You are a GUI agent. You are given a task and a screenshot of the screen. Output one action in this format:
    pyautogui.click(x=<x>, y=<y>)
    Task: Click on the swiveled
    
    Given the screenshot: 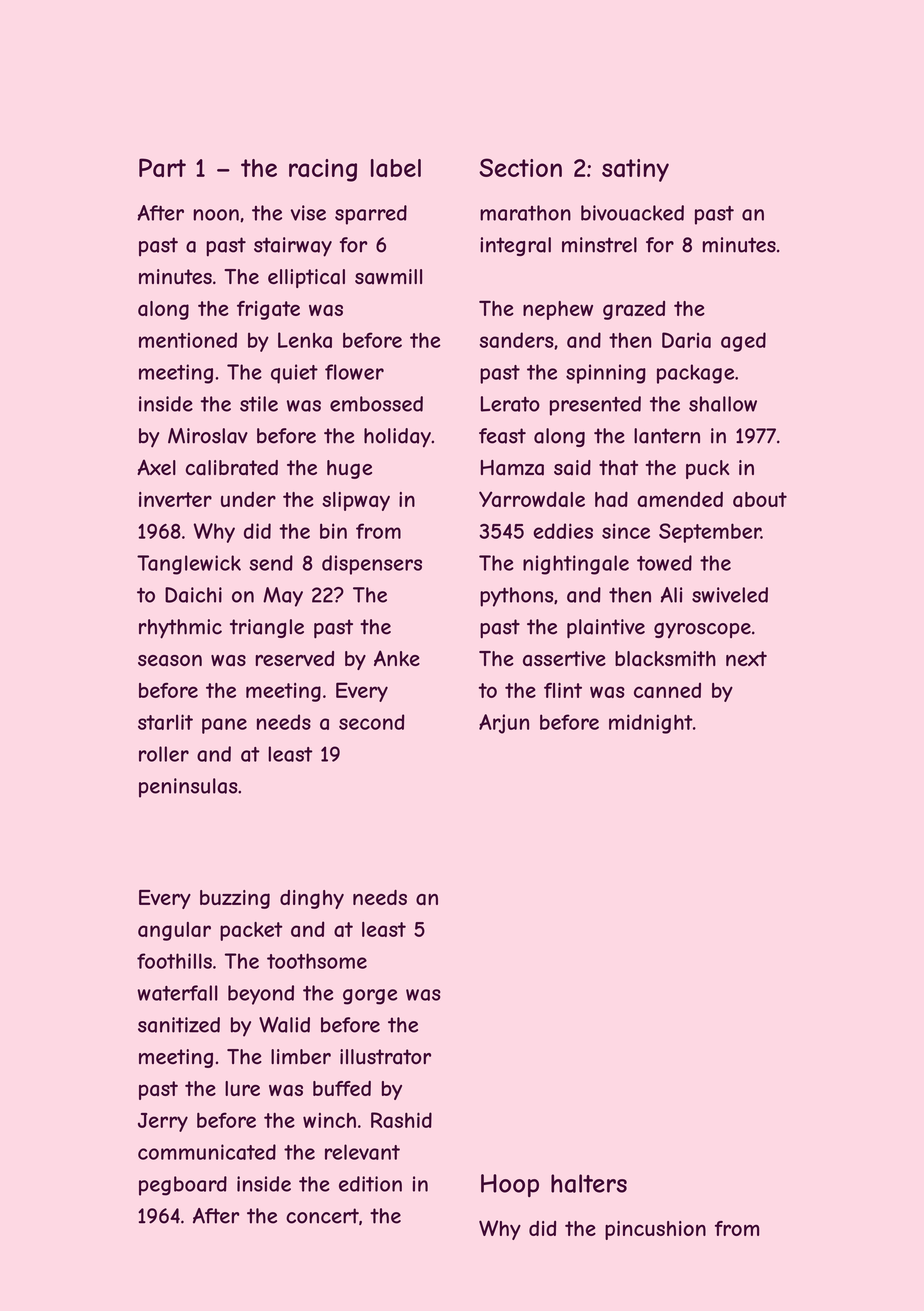 What is the action you would take?
    pyautogui.click(x=730, y=595)
